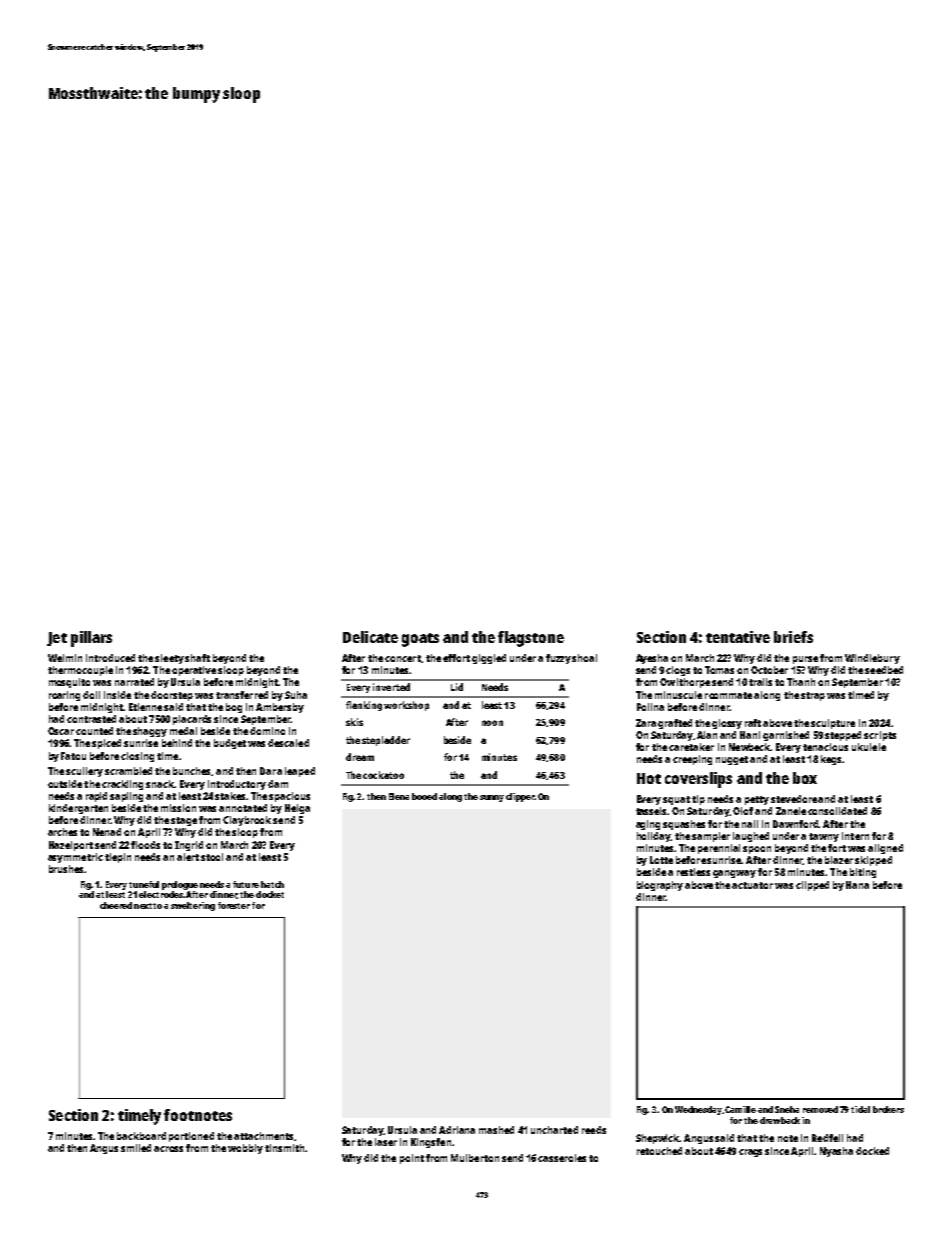 Image resolution: width=952 pixels, height=1233 pixels. What do you see at coordinates (245, 1149) in the screenshot?
I see `wobbly` at bounding box center [245, 1149].
